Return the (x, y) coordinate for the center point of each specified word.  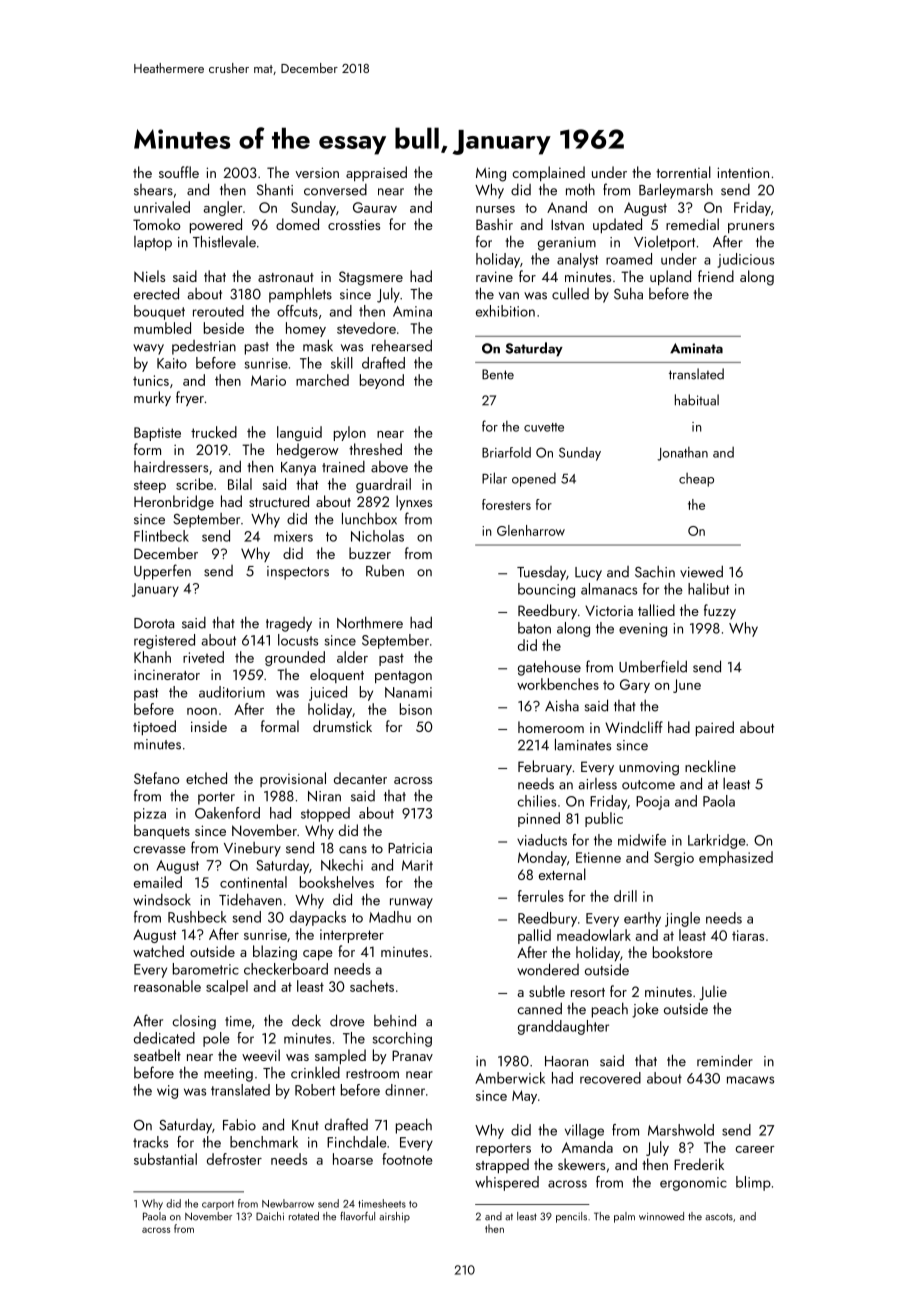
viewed (701, 571)
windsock (162, 900)
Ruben (385, 571)
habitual (697, 400)
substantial (165, 1159)
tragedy (289, 624)
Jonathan (682, 454)
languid (299, 433)
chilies (536, 801)
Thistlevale (224, 241)
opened (534, 480)
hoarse (353, 1159)
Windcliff (634, 727)
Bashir (494, 224)
